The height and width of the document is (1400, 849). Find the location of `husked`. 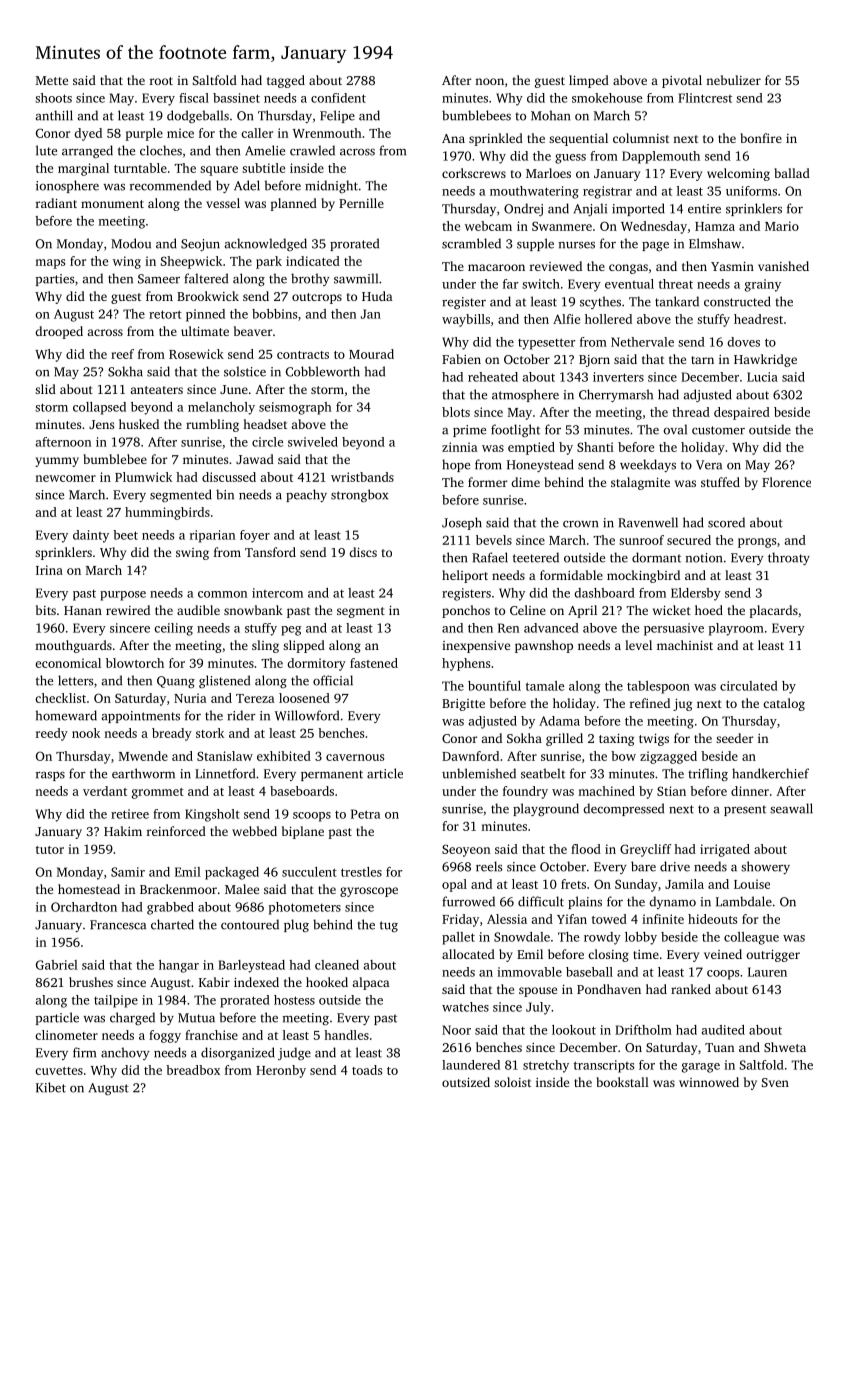

husked is located at coordinates (139, 424).
